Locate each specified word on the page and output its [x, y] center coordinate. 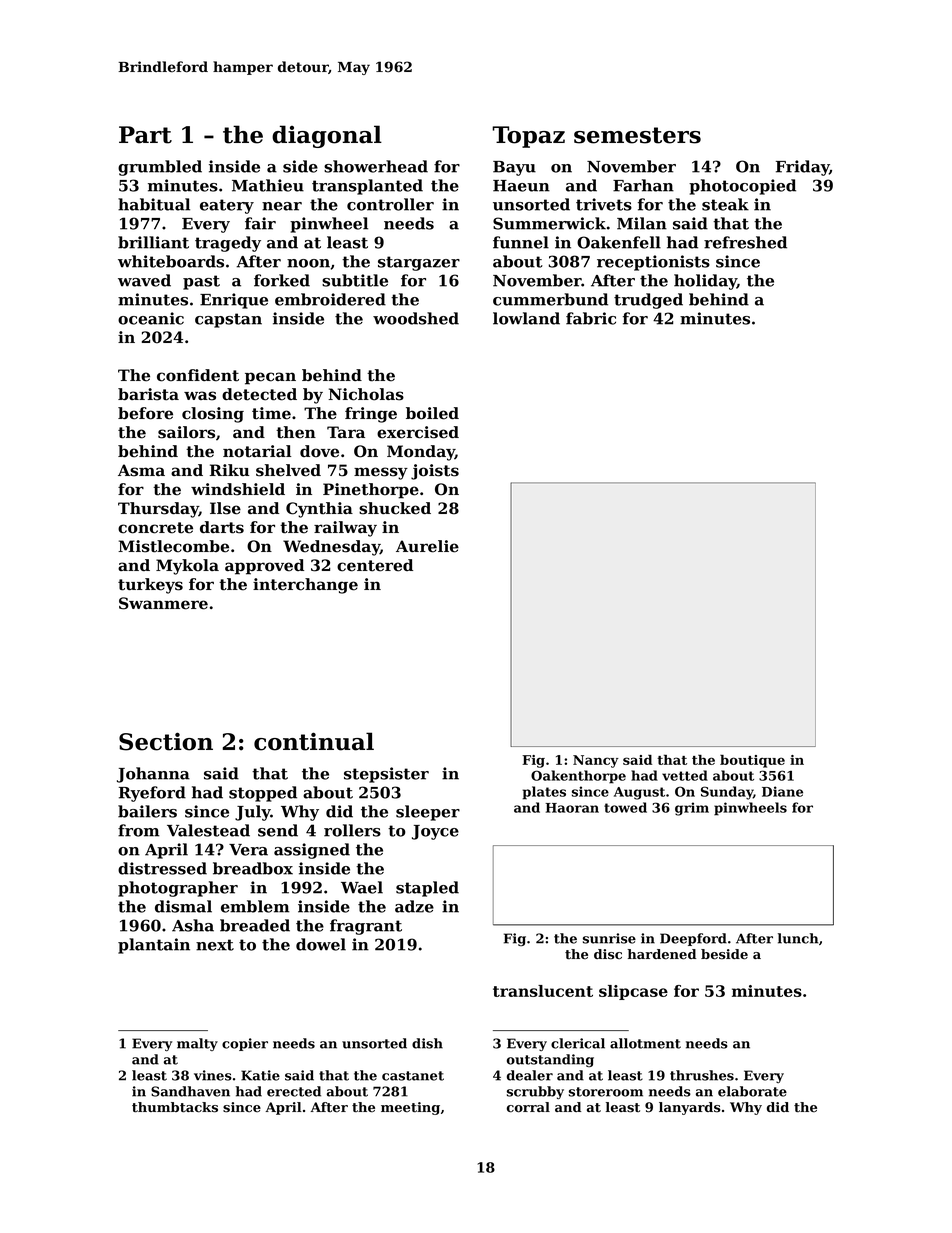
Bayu [514, 168]
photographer [178, 889]
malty [197, 1044]
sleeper [428, 813]
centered [375, 565]
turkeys [150, 586]
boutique [752, 761]
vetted [685, 775]
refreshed [745, 242]
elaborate [752, 1091]
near [282, 206]
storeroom [606, 1092]
